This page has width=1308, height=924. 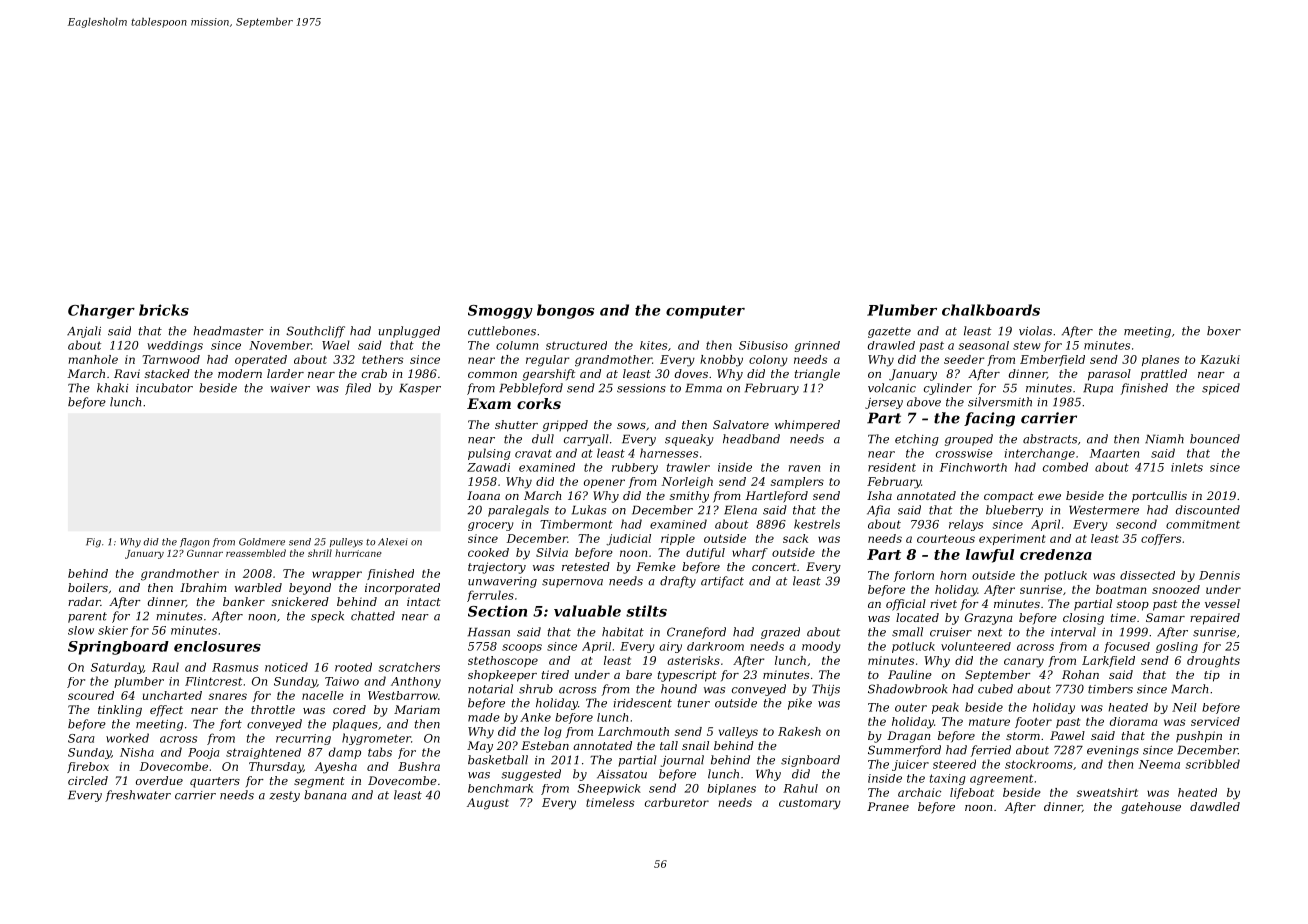 I want to click on Kasper, so click(x=420, y=389).
